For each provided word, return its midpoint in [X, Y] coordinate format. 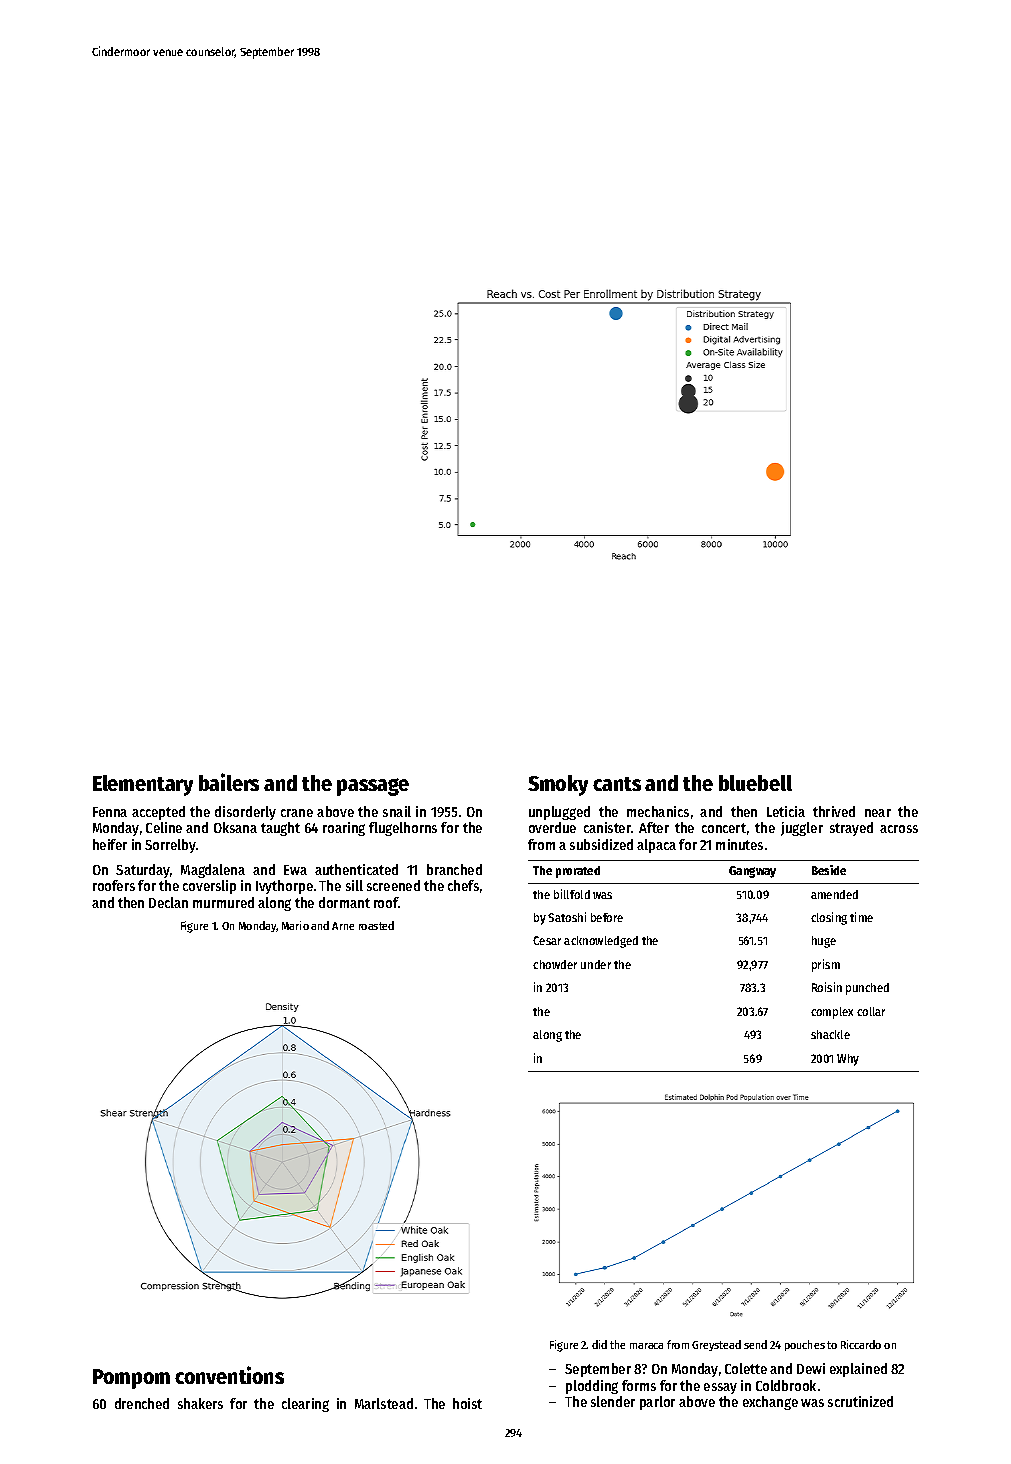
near [878, 813]
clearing [305, 1405]
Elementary [143, 785]
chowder [555, 964]
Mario [295, 925]
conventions [229, 1375]
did [599, 1344]
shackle [830, 1034]
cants [617, 784]
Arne [343, 926]
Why [848, 1060]
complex [832, 1013]
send [755, 1344]
